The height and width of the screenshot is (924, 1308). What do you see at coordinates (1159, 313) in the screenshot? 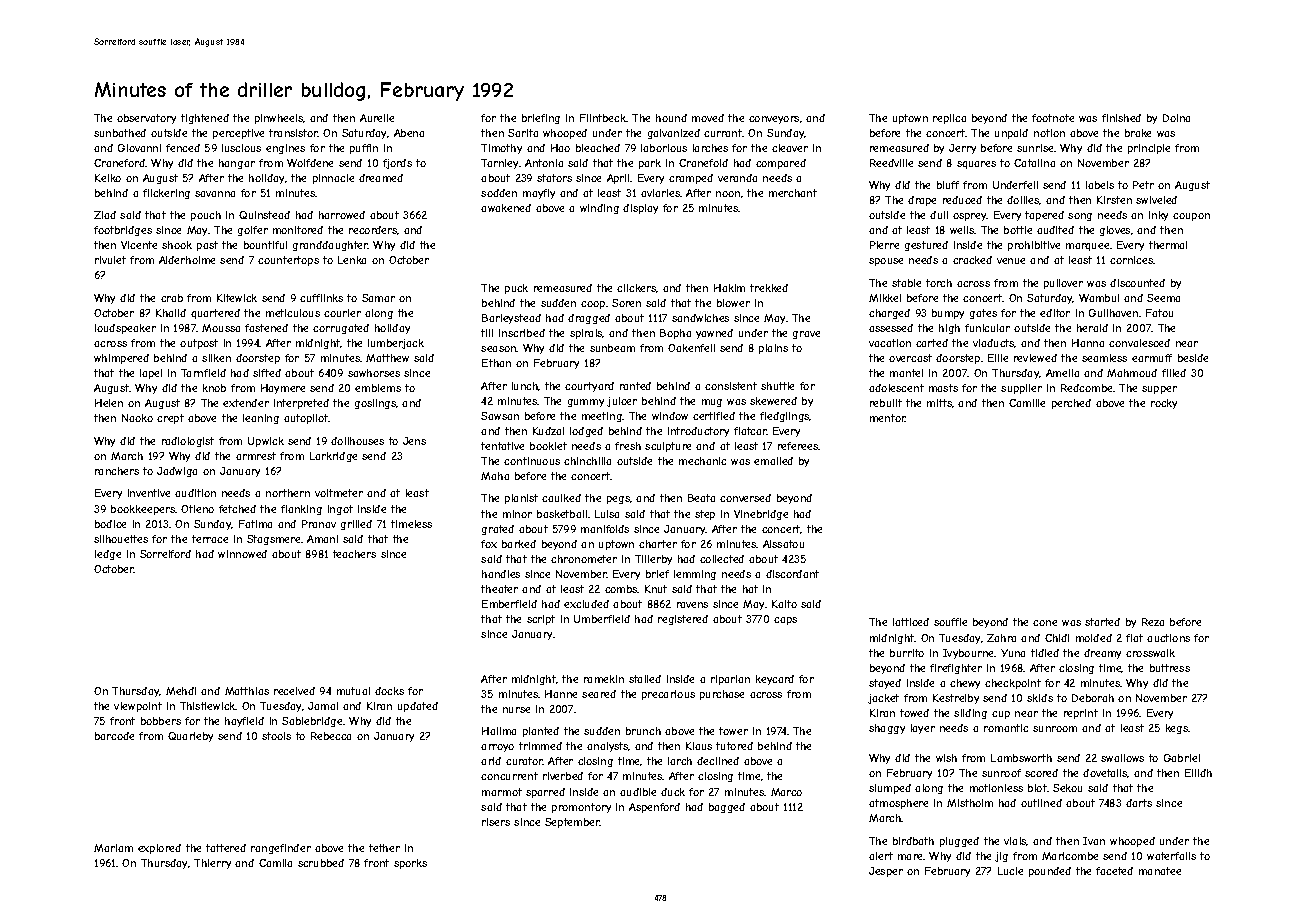
I see `Fatou` at bounding box center [1159, 313].
